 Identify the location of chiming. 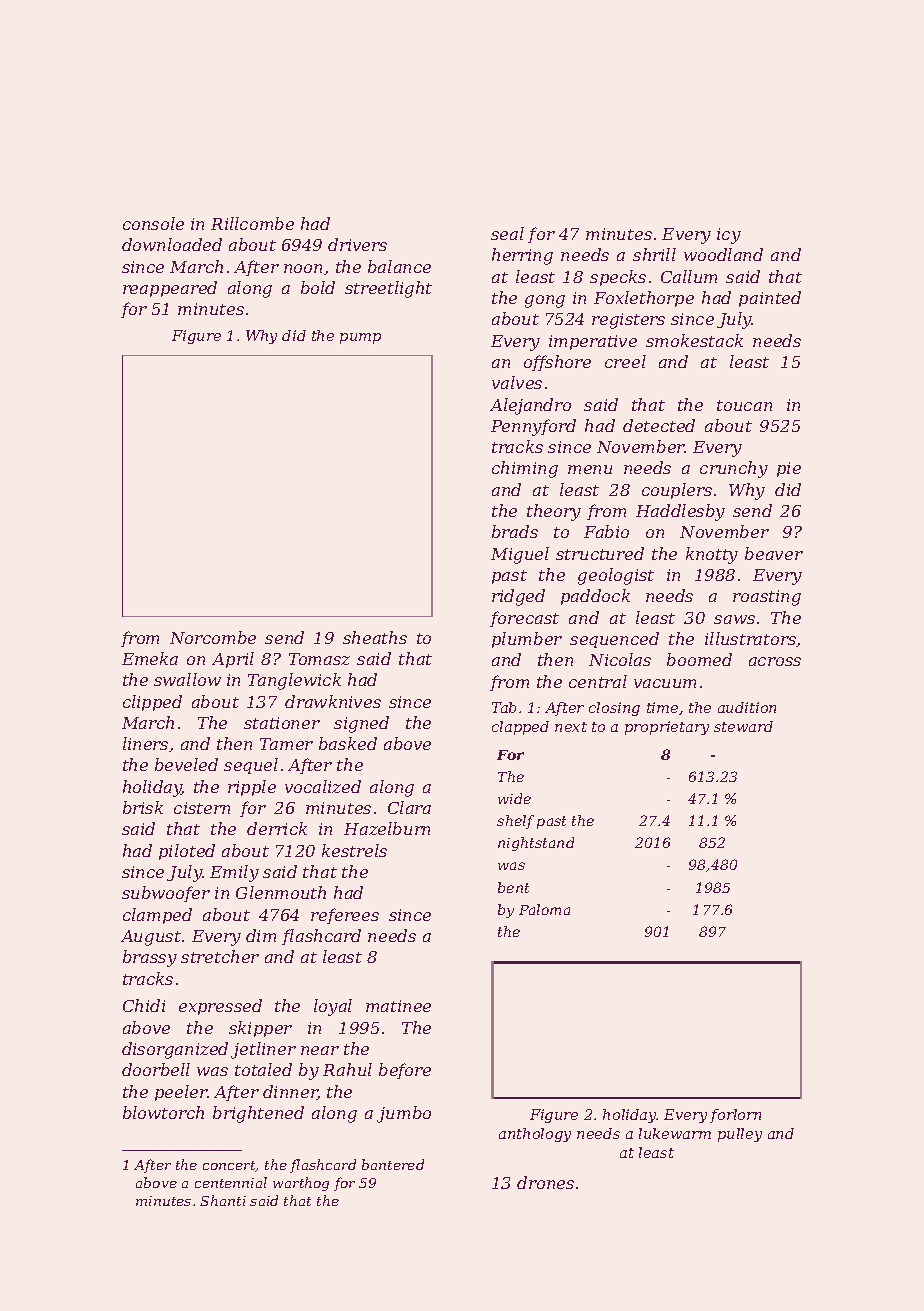
(525, 469).
